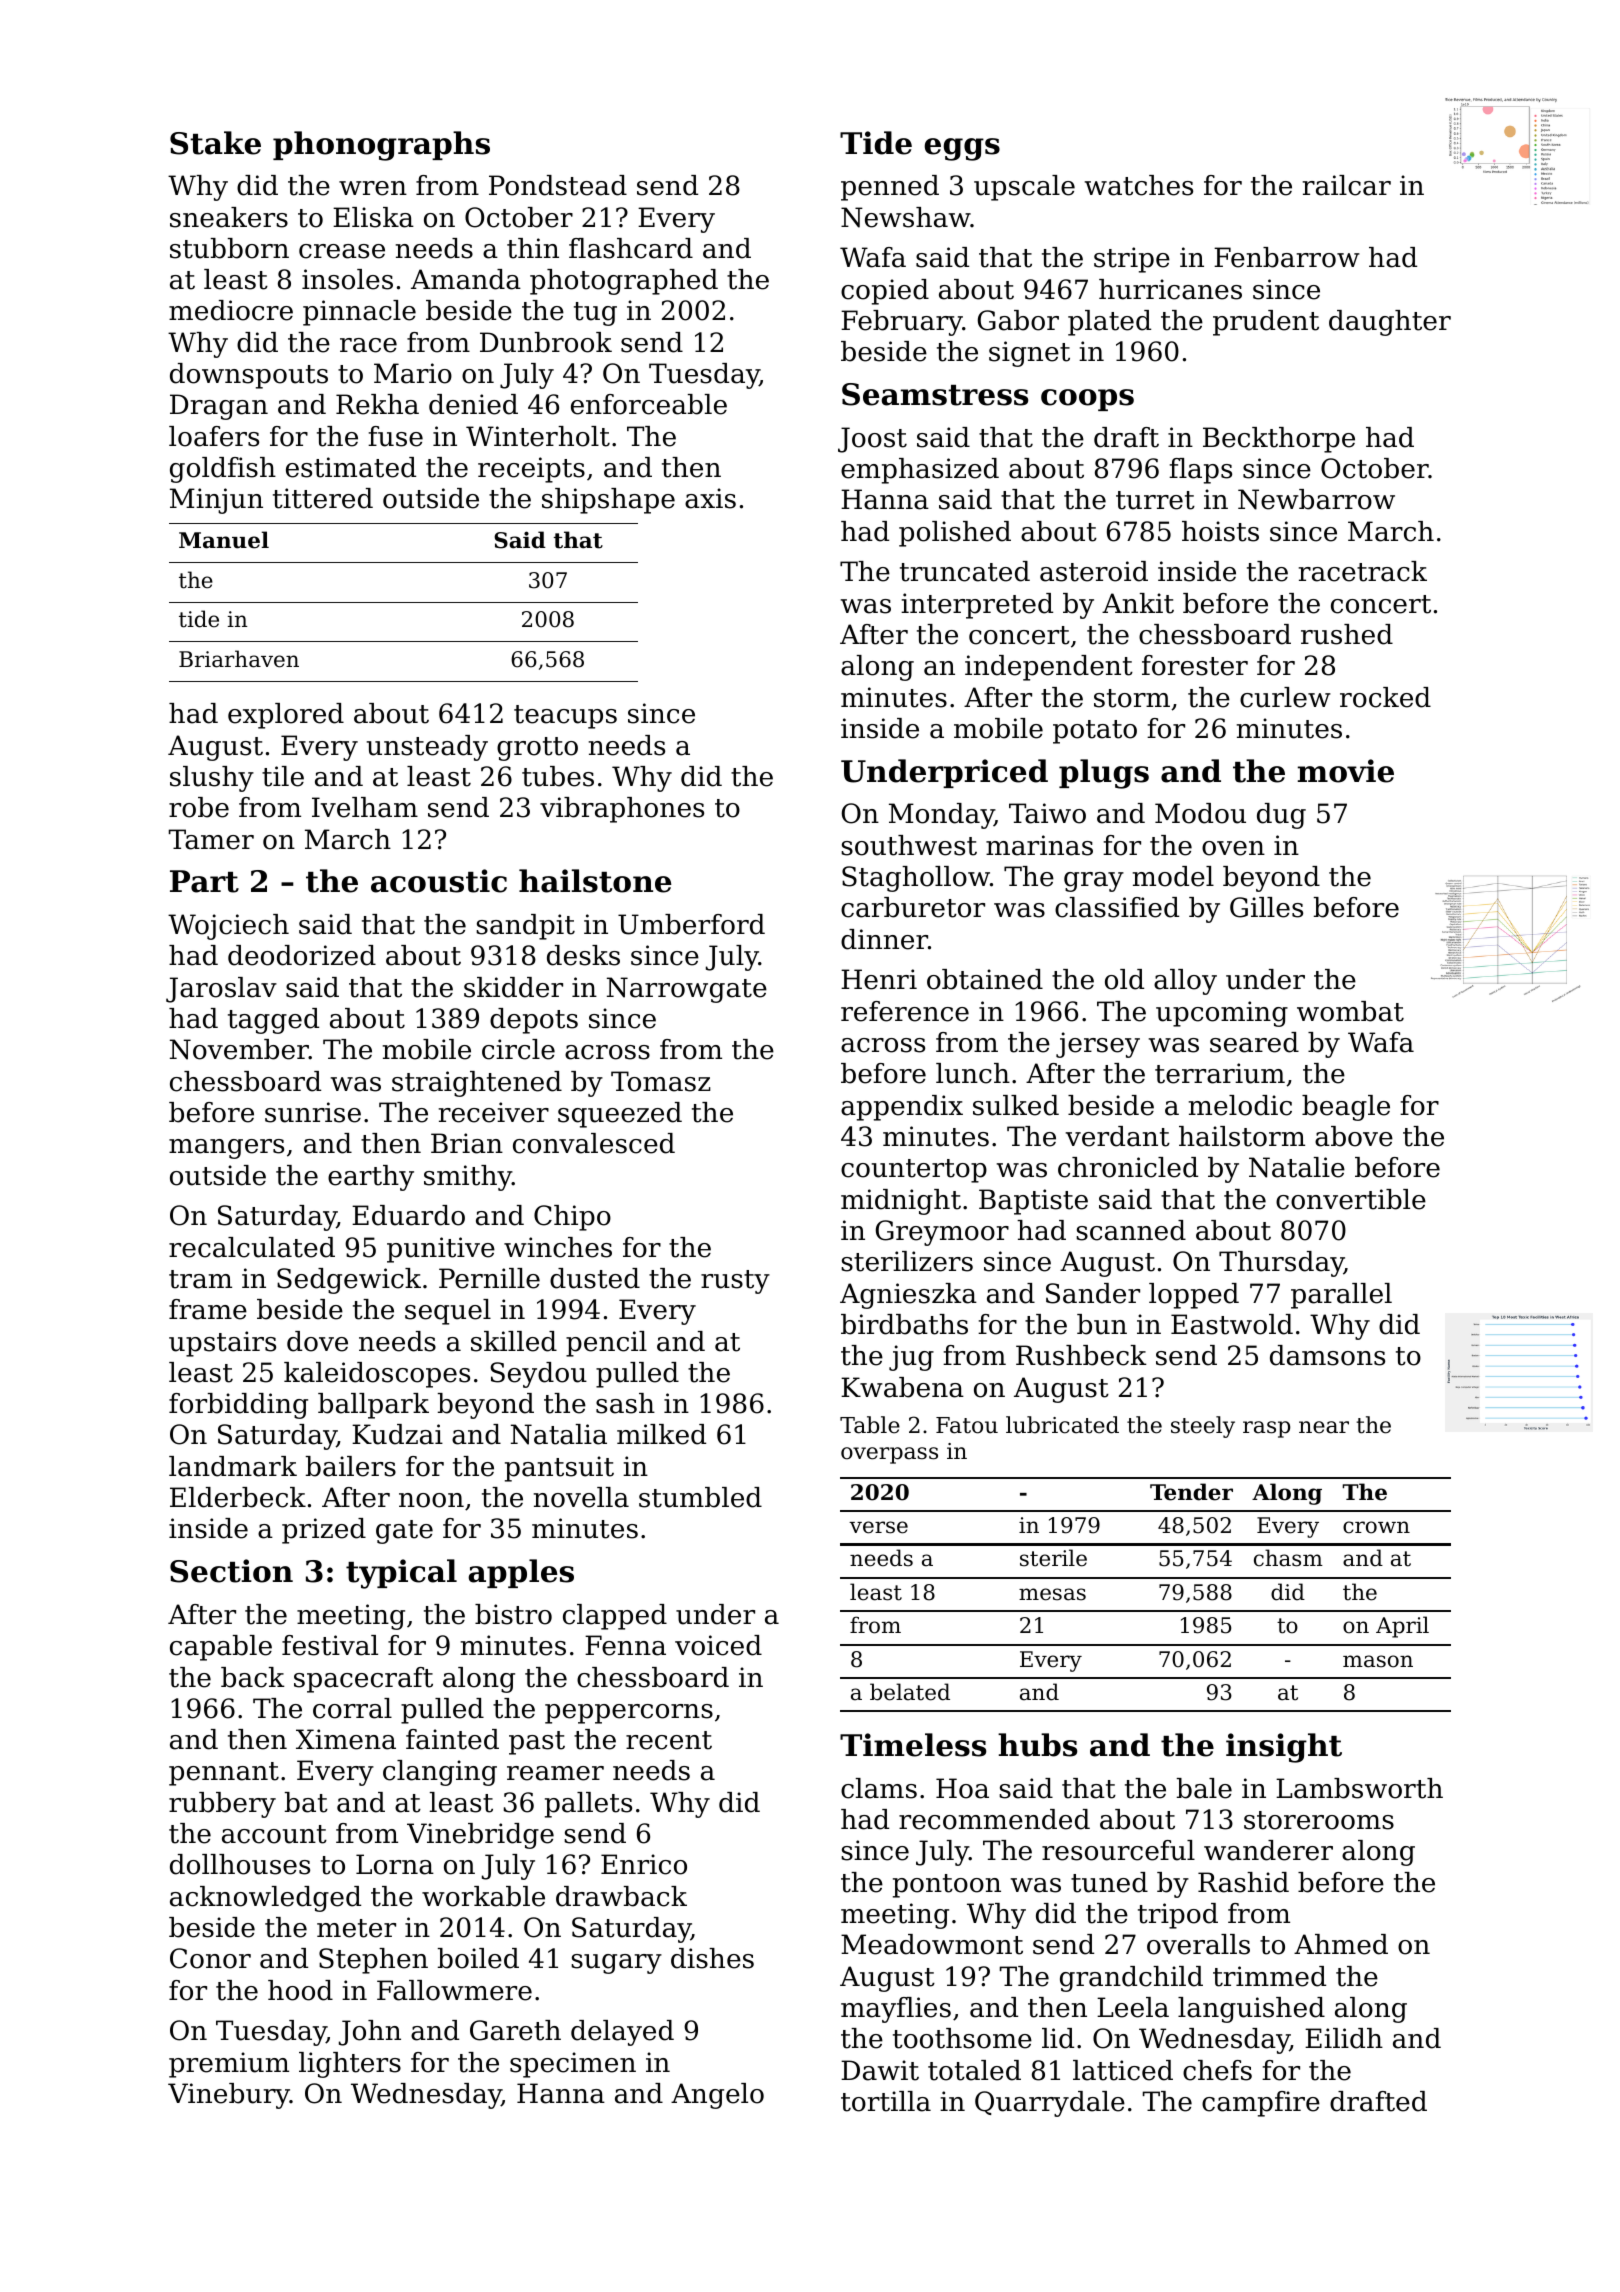  I want to click on insoles, so click(347, 279).
